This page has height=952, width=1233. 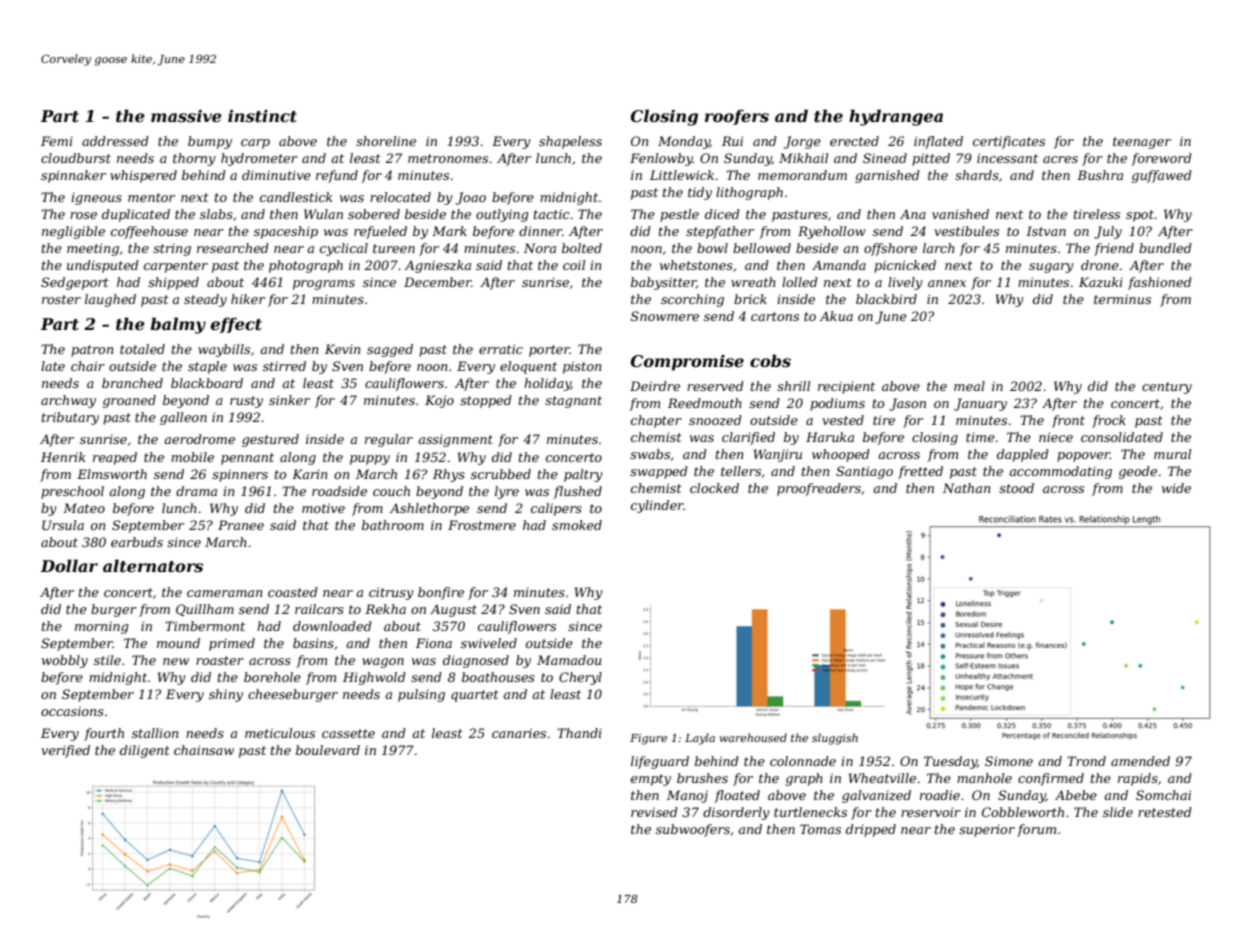 What do you see at coordinates (286, 232) in the page?
I see `spaceship` at bounding box center [286, 232].
